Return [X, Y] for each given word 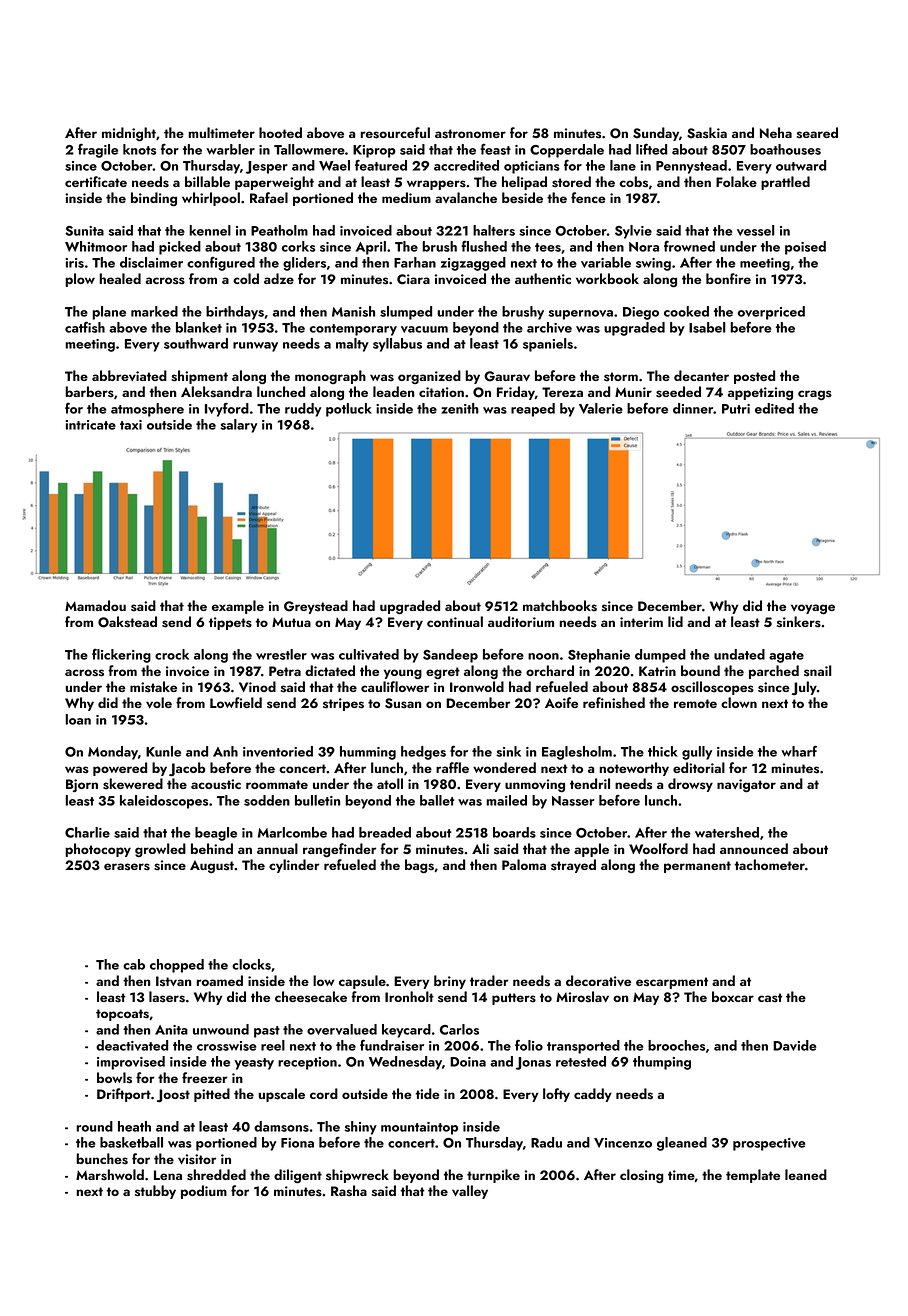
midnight [129, 134]
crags [815, 395]
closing [641, 1176]
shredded [216, 1175]
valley [470, 1192]
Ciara [413, 279]
